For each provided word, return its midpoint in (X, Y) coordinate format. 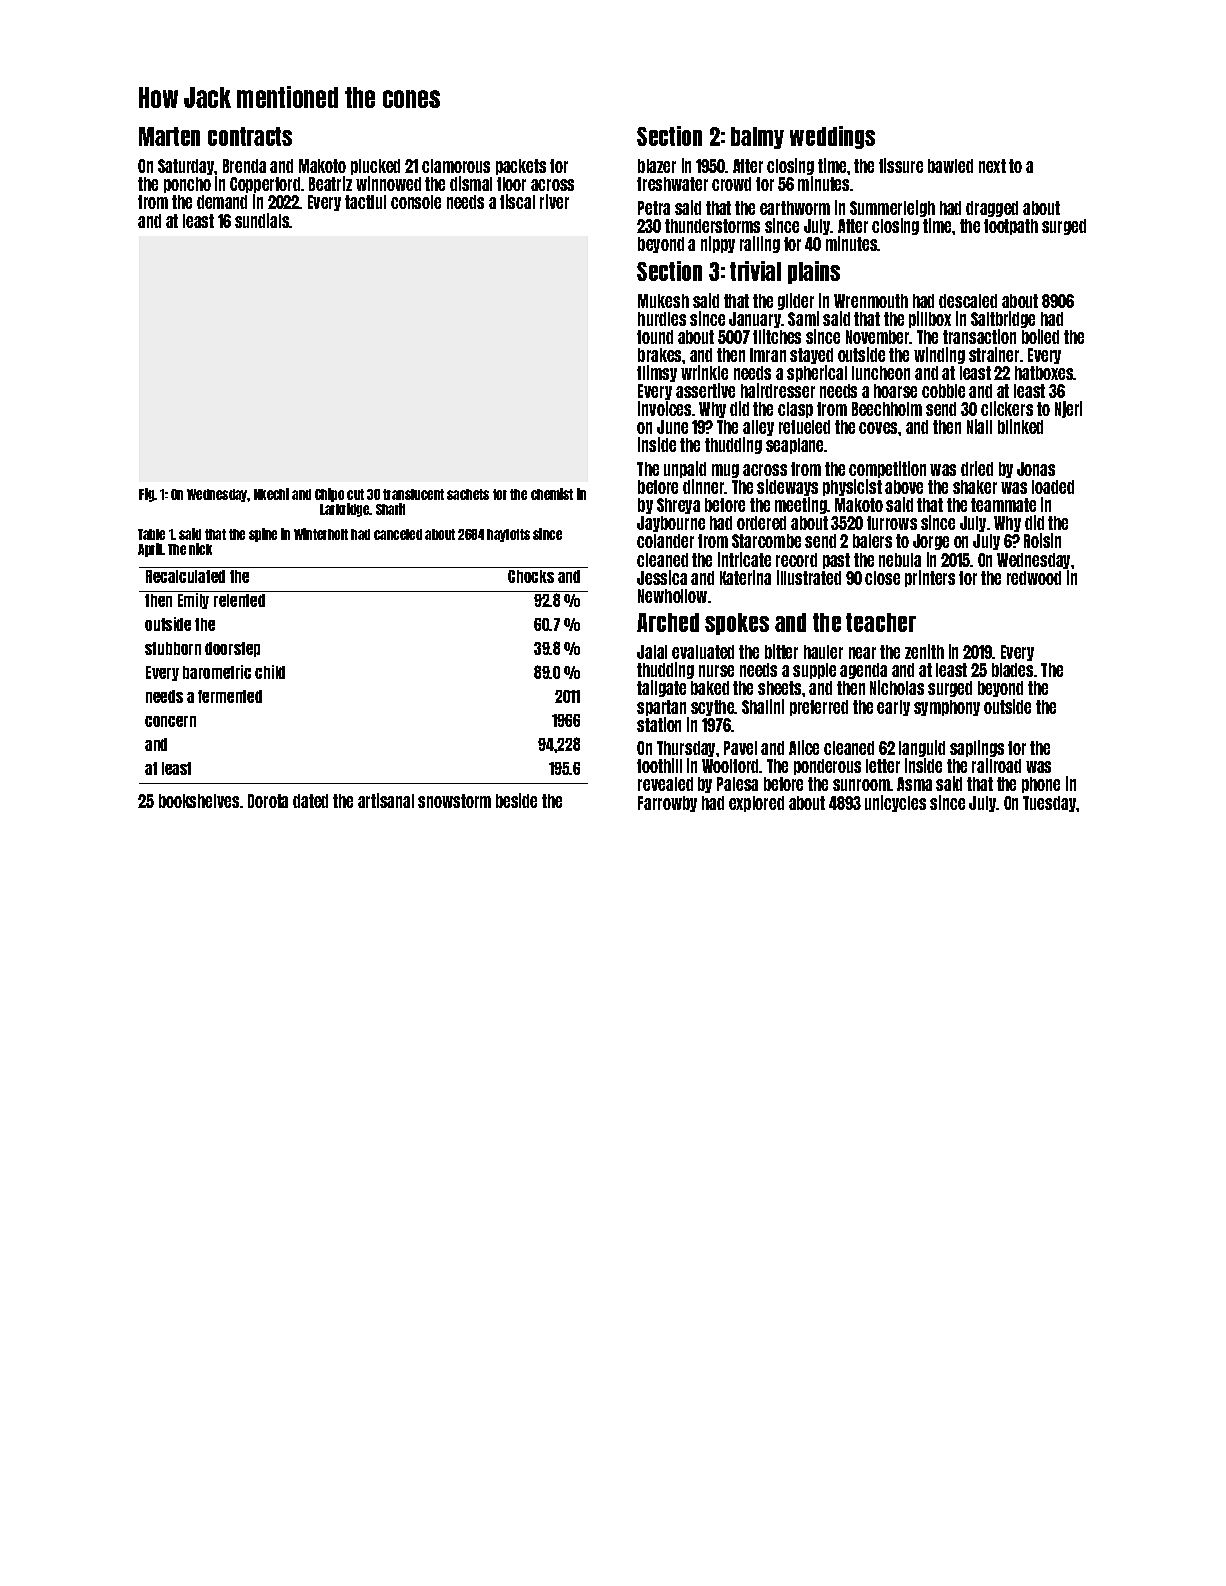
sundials (262, 220)
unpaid (685, 469)
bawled (950, 166)
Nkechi (271, 494)
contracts (250, 136)
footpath (1011, 227)
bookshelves (199, 801)
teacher (881, 622)
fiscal (517, 201)
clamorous (456, 166)
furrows (892, 523)
